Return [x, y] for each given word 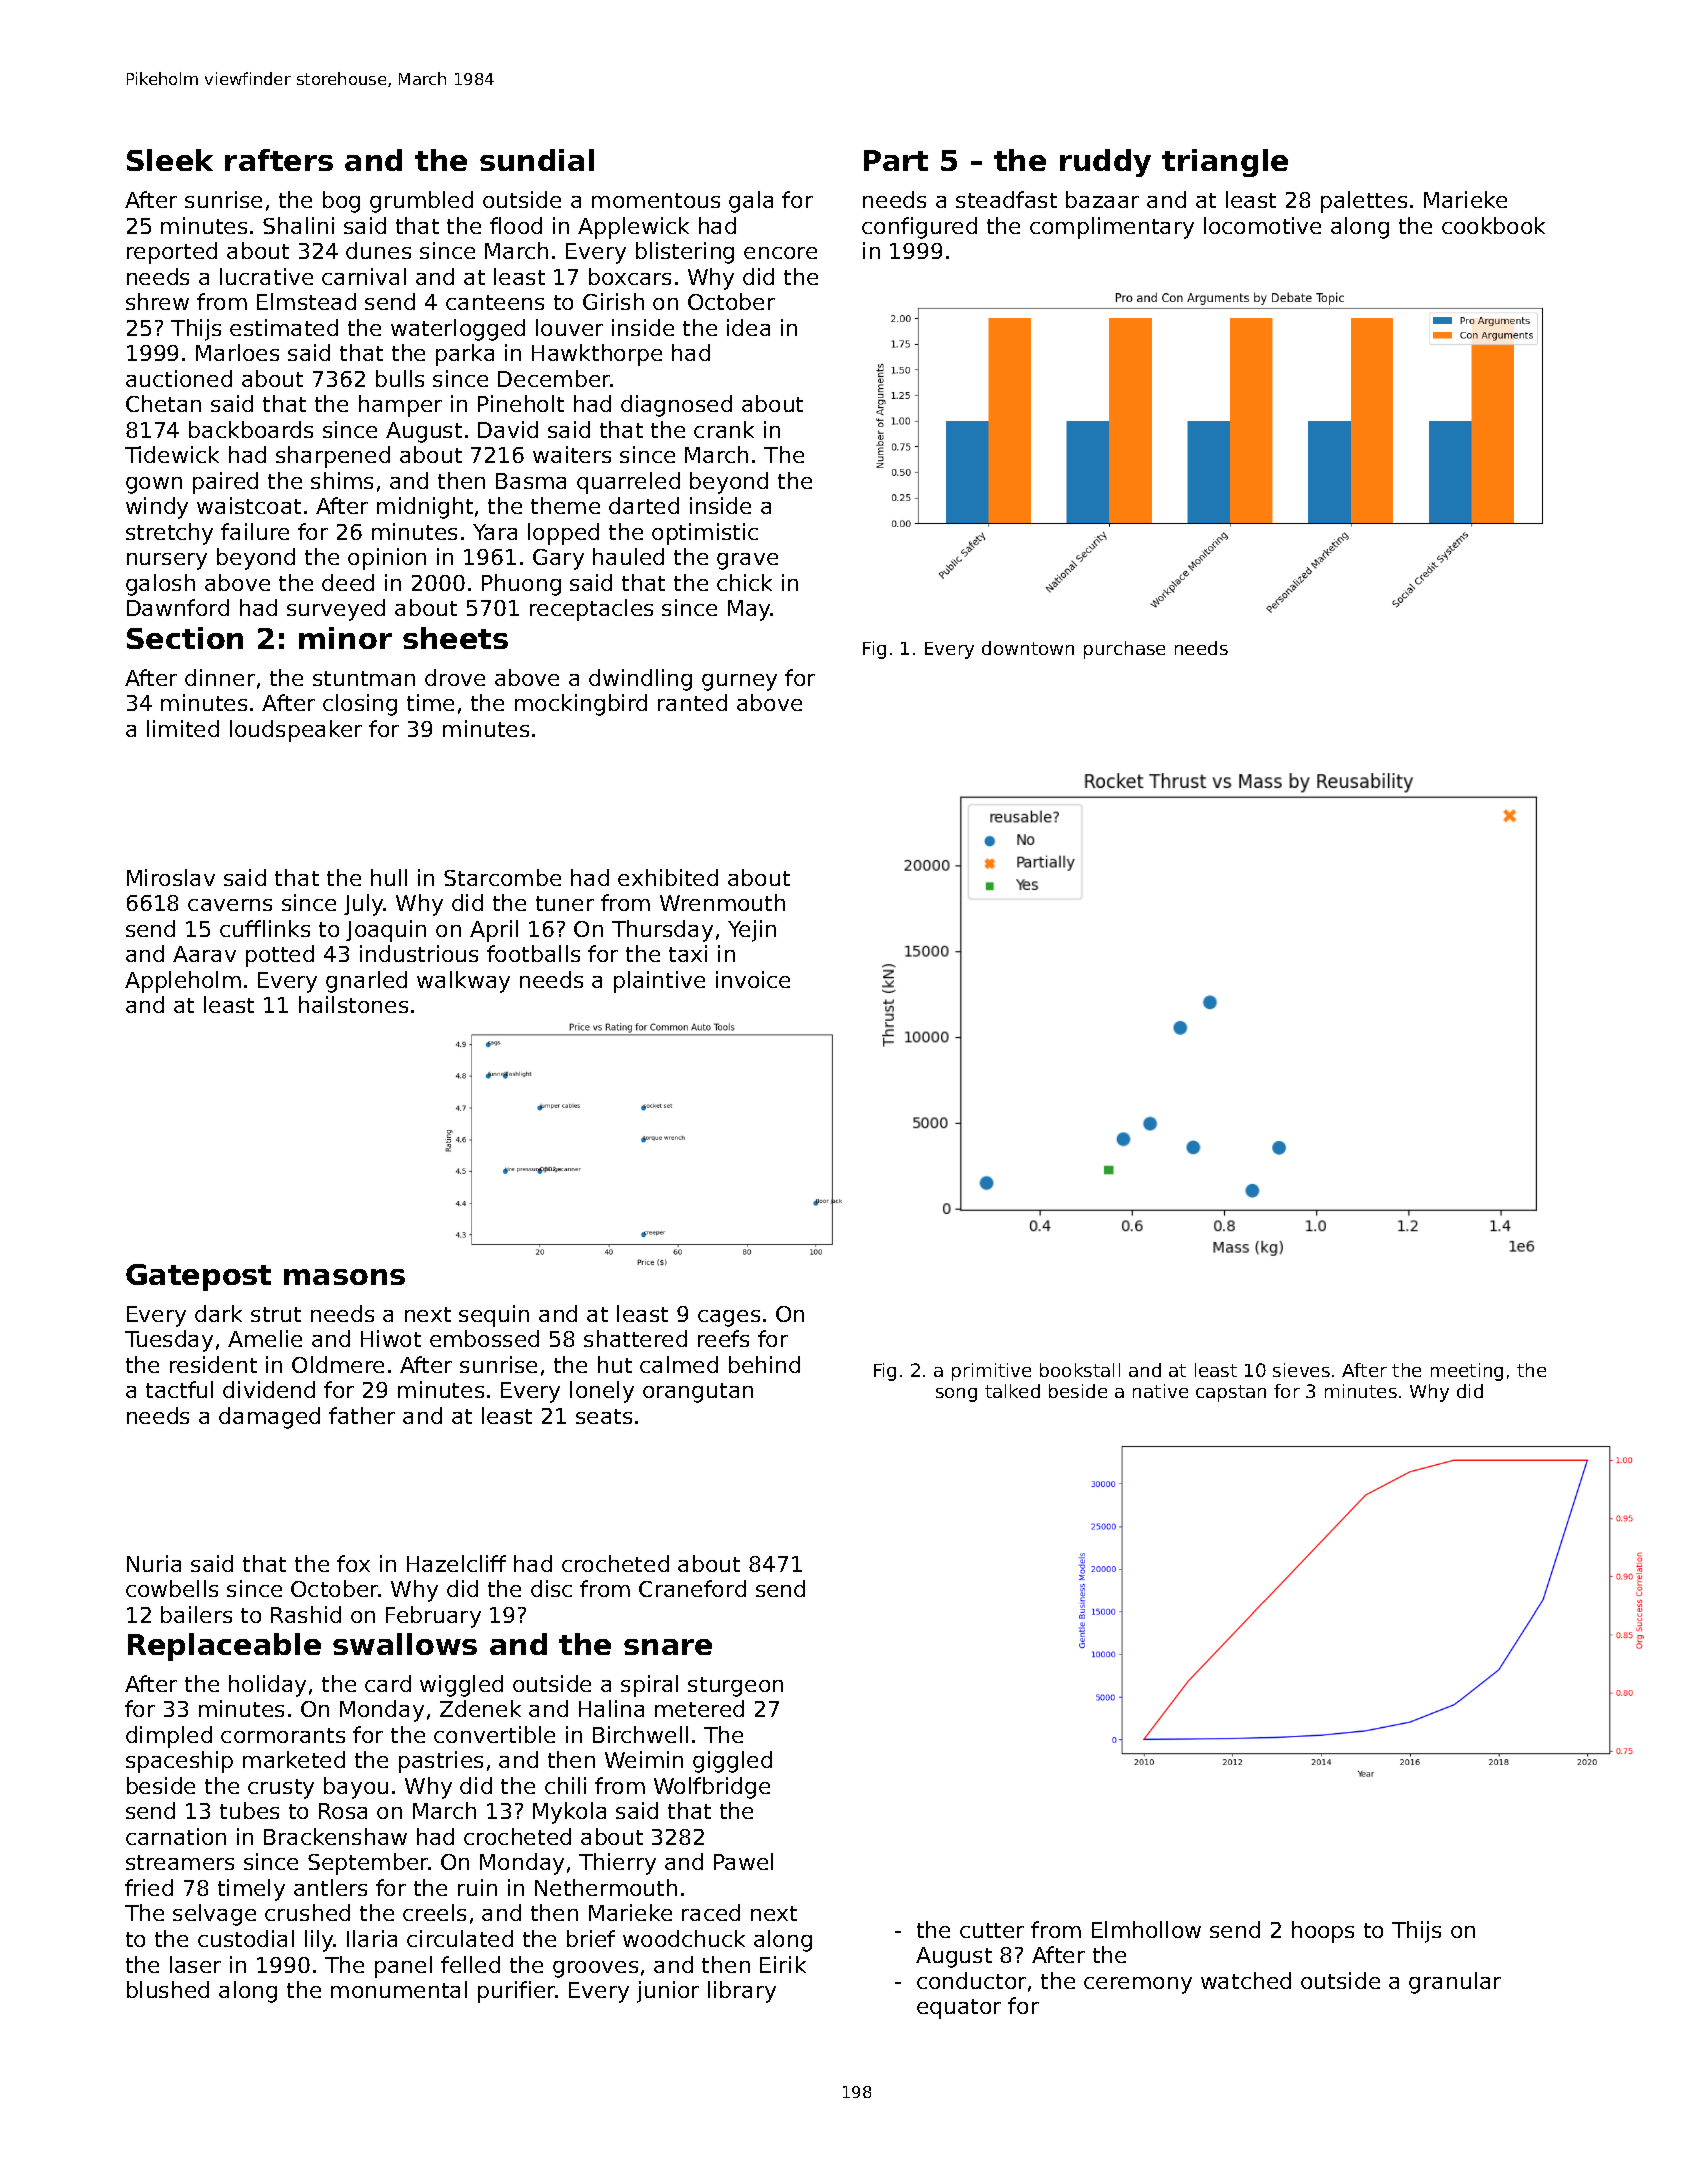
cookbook [1493, 225]
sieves [1301, 1370]
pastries [441, 1762]
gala [751, 202]
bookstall [1080, 1370]
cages [729, 1318]
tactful [179, 1389]
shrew [157, 301]
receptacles [591, 610]
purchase [1124, 650]
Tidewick [172, 454]
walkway [463, 982]
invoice [753, 979]
